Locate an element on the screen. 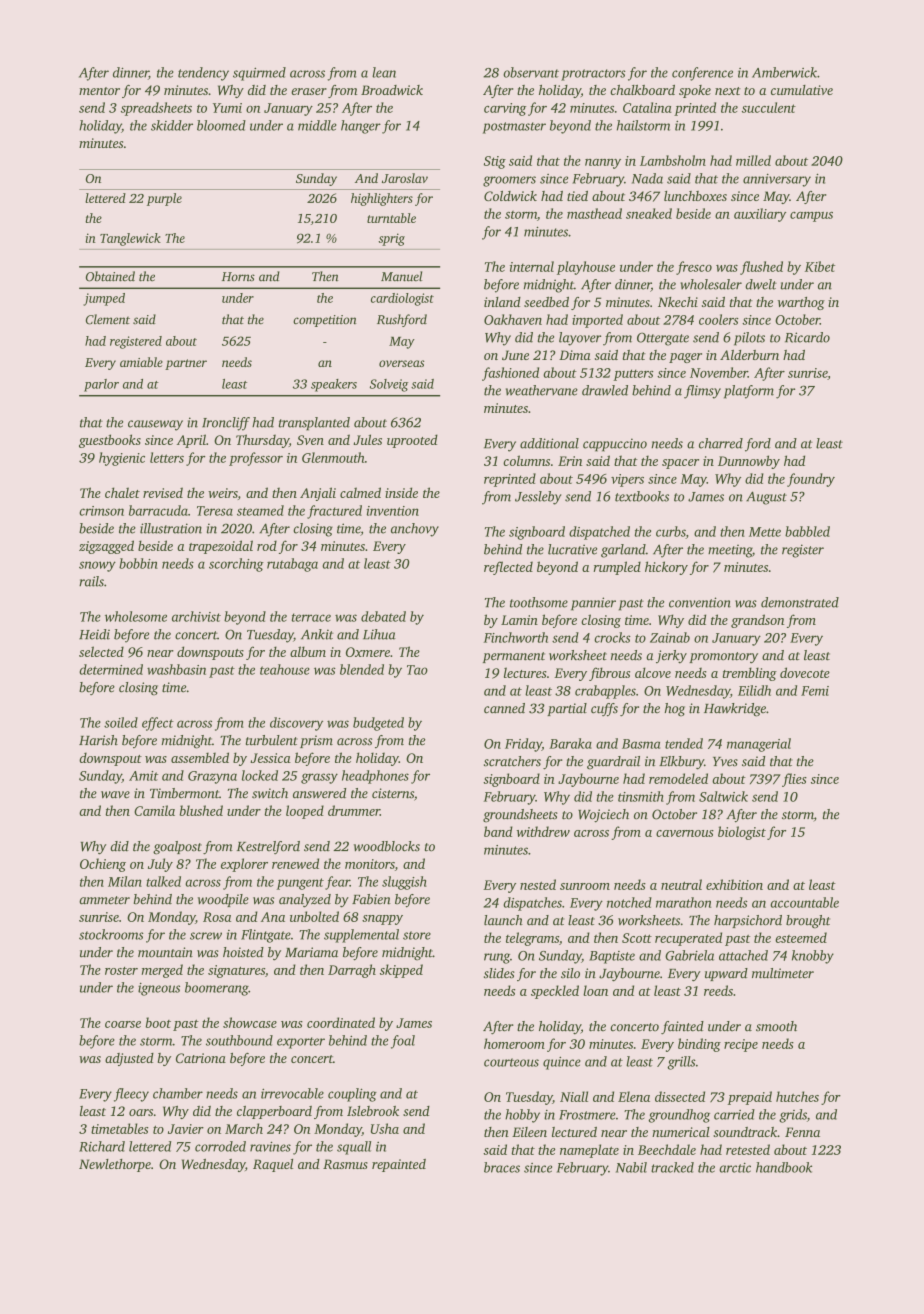 The width and height of the screenshot is (924, 1314). harpsichord is located at coordinates (748, 921).
